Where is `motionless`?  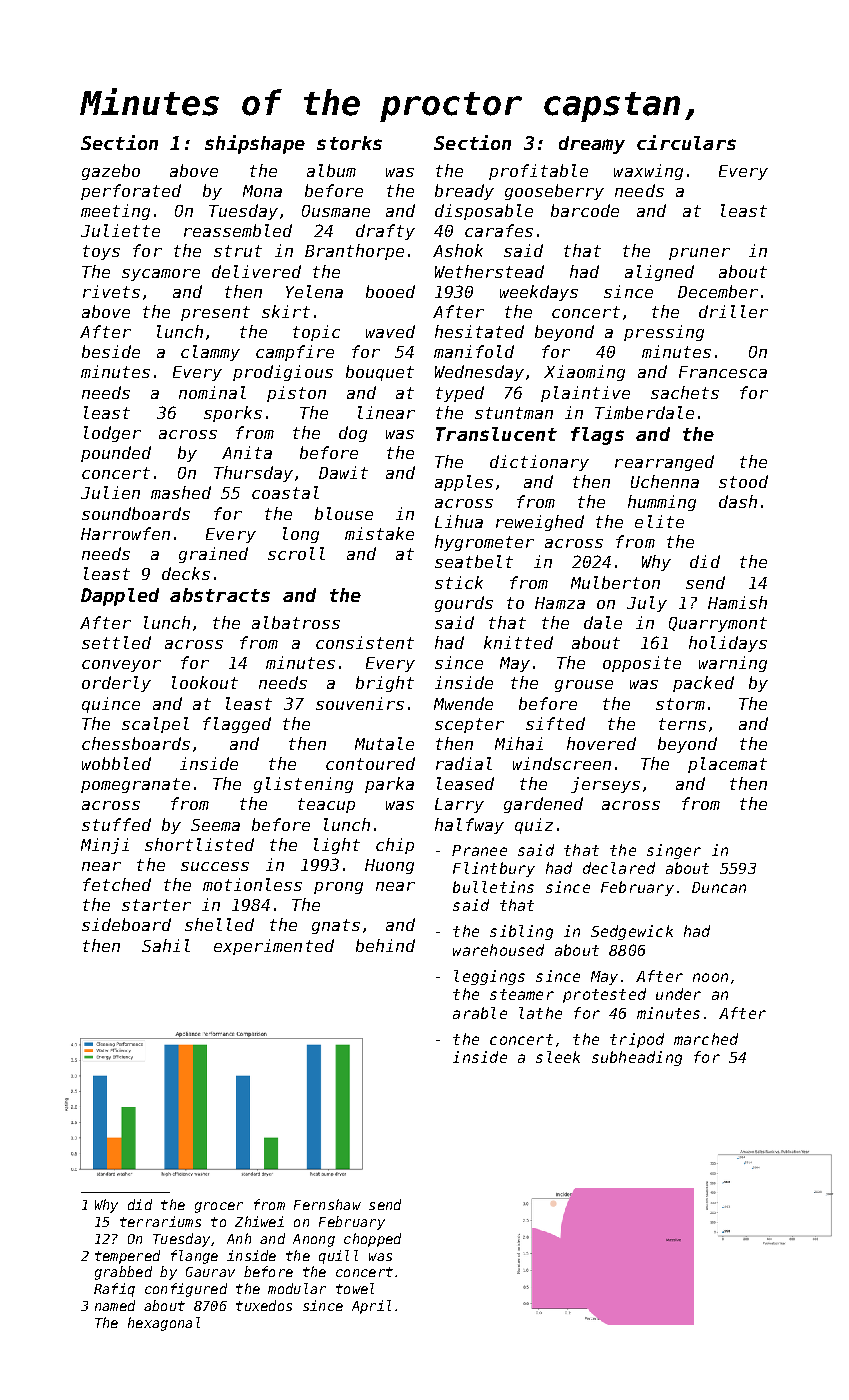 motionless is located at coordinates (252, 884).
